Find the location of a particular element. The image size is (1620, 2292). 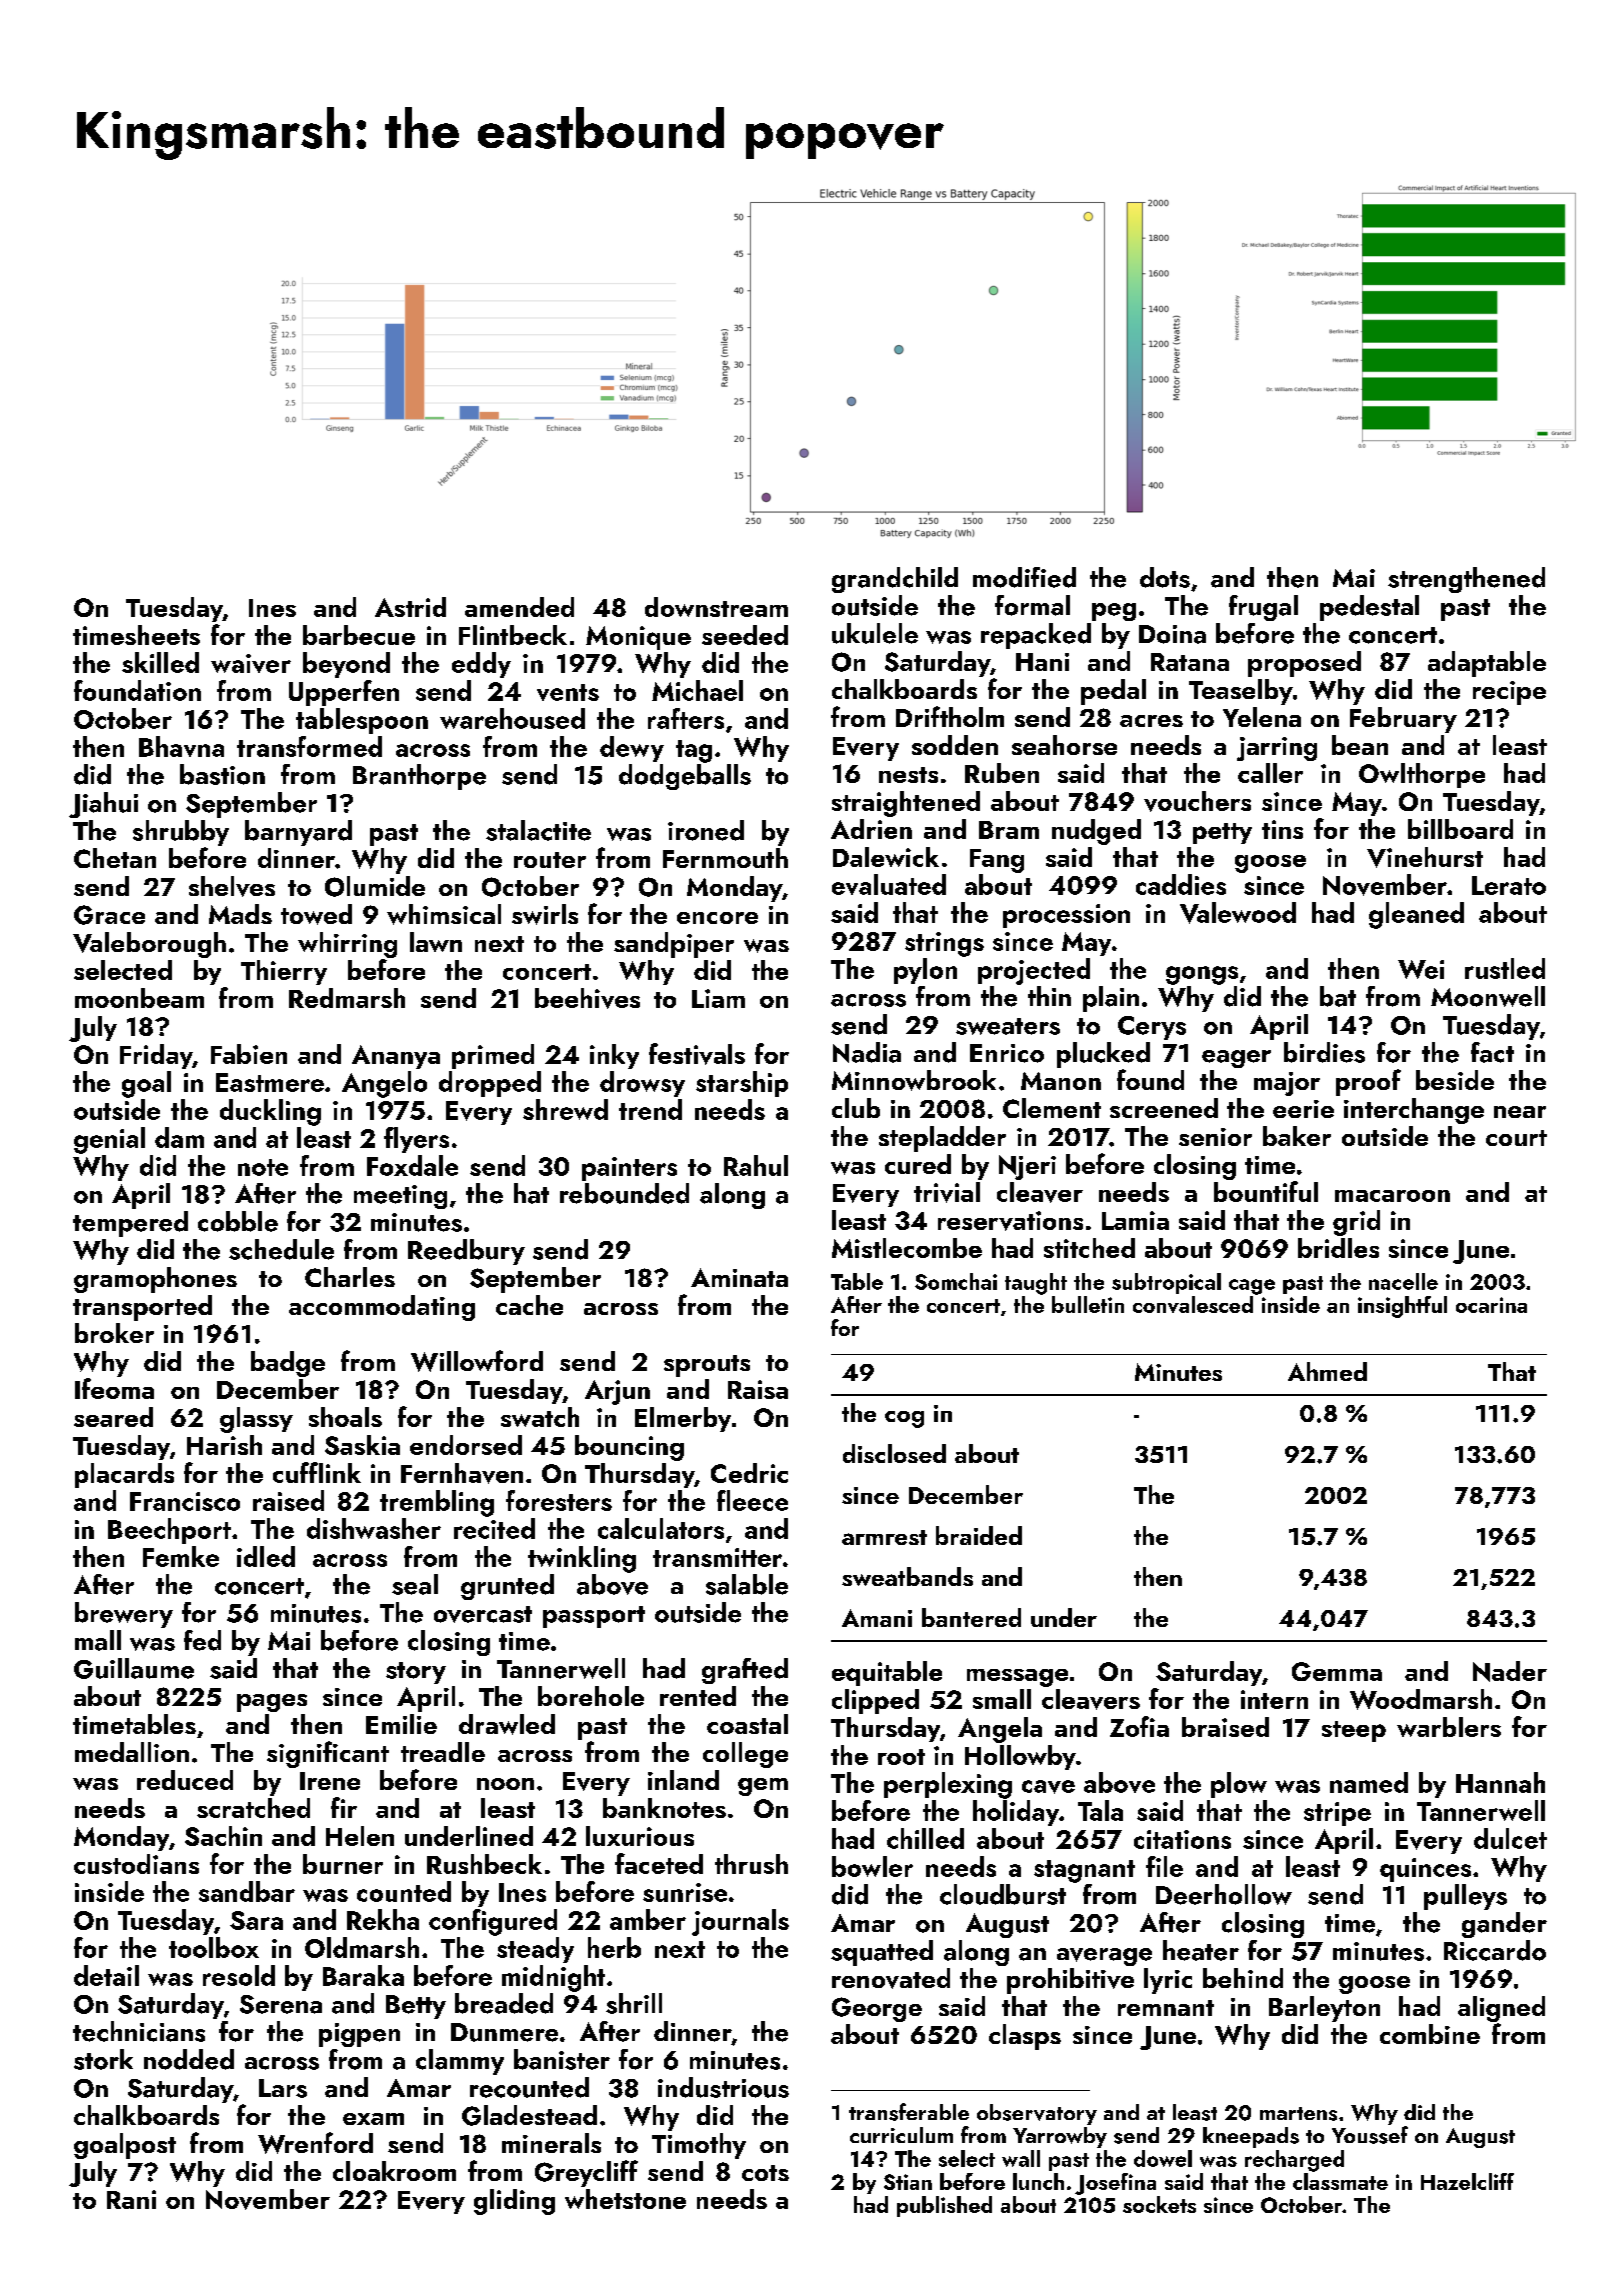

Ahmed is located at coordinates (1327, 1371).
